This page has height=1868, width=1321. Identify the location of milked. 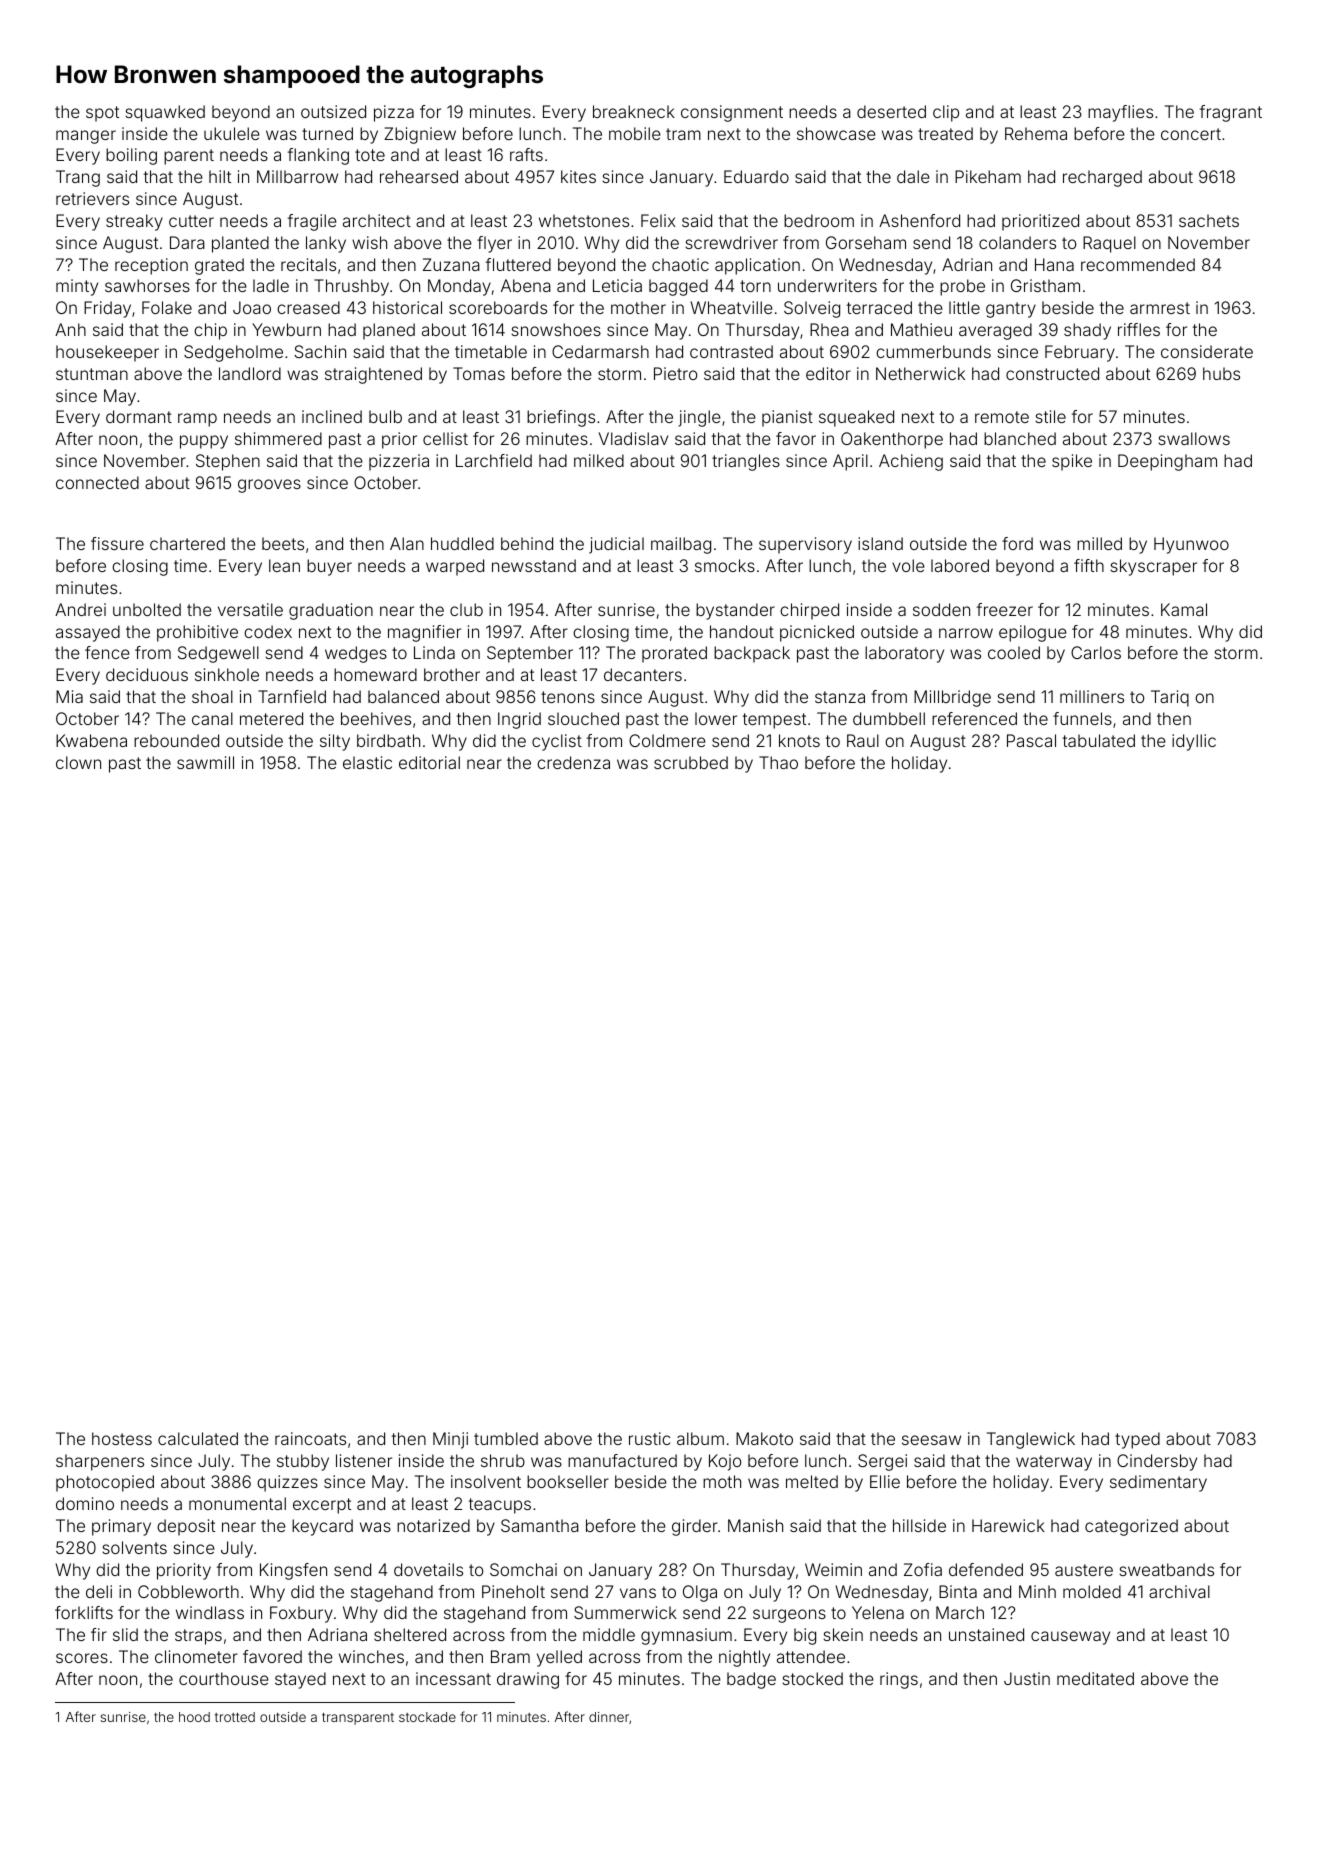
(599, 460).
